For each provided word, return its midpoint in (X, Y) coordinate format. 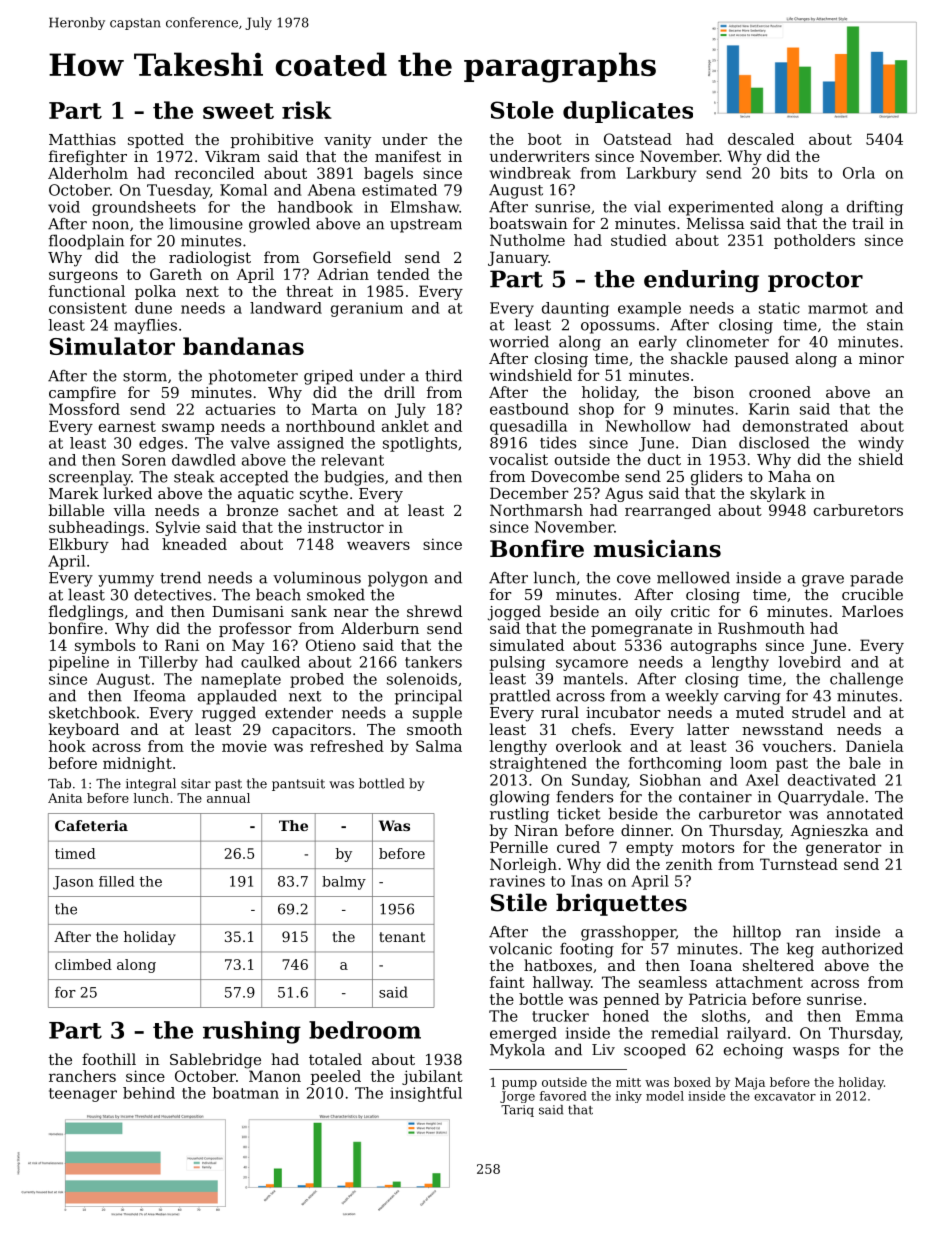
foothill (109, 1059)
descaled (761, 139)
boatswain (529, 223)
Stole (522, 110)
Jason (73, 883)
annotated (865, 813)
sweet (238, 111)
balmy (344, 883)
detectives (173, 594)
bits (794, 173)
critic (690, 611)
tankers (433, 662)
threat (309, 291)
